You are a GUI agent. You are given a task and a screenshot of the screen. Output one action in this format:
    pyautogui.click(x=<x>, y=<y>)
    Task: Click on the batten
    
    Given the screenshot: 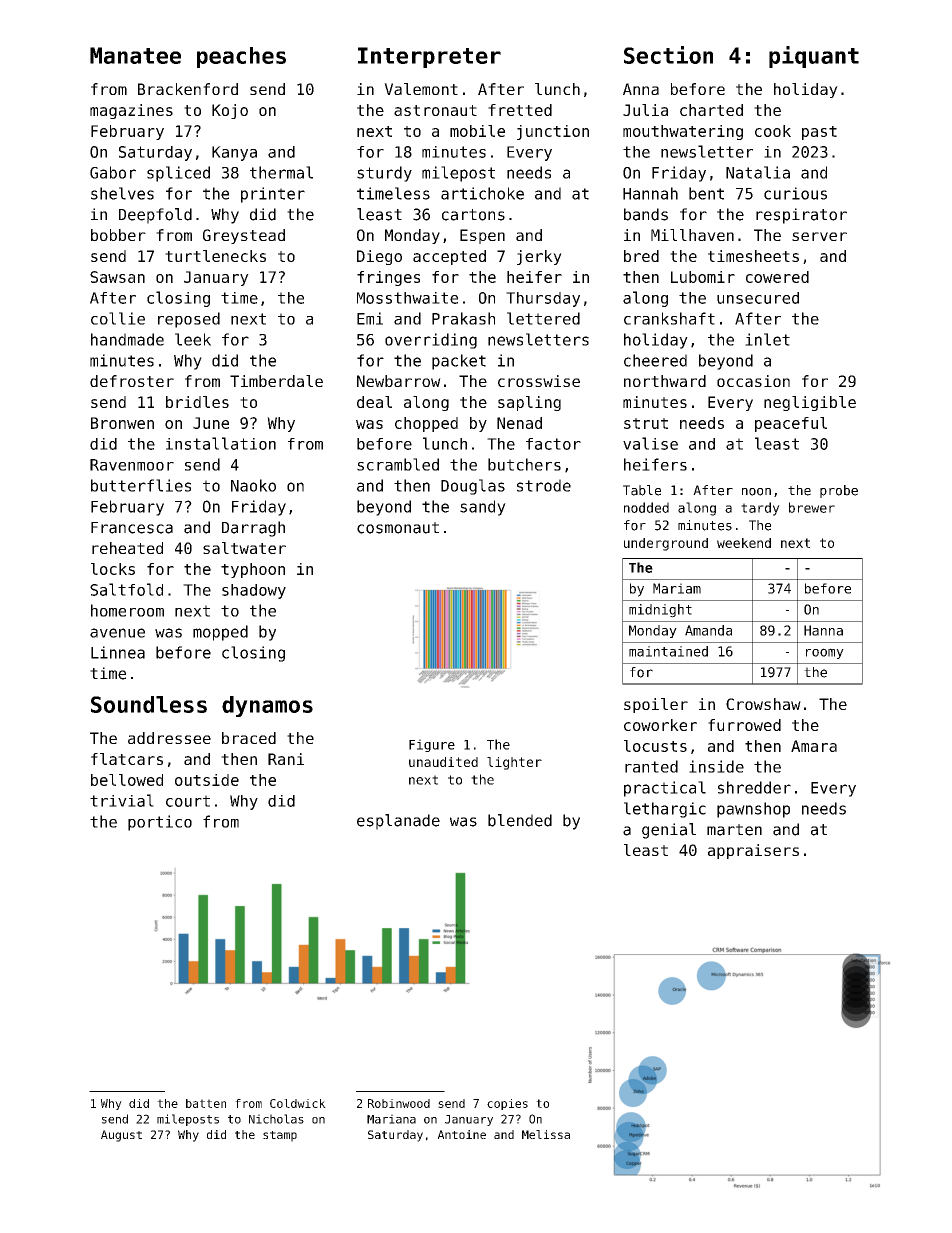 What is the action you would take?
    pyautogui.click(x=206, y=1103)
